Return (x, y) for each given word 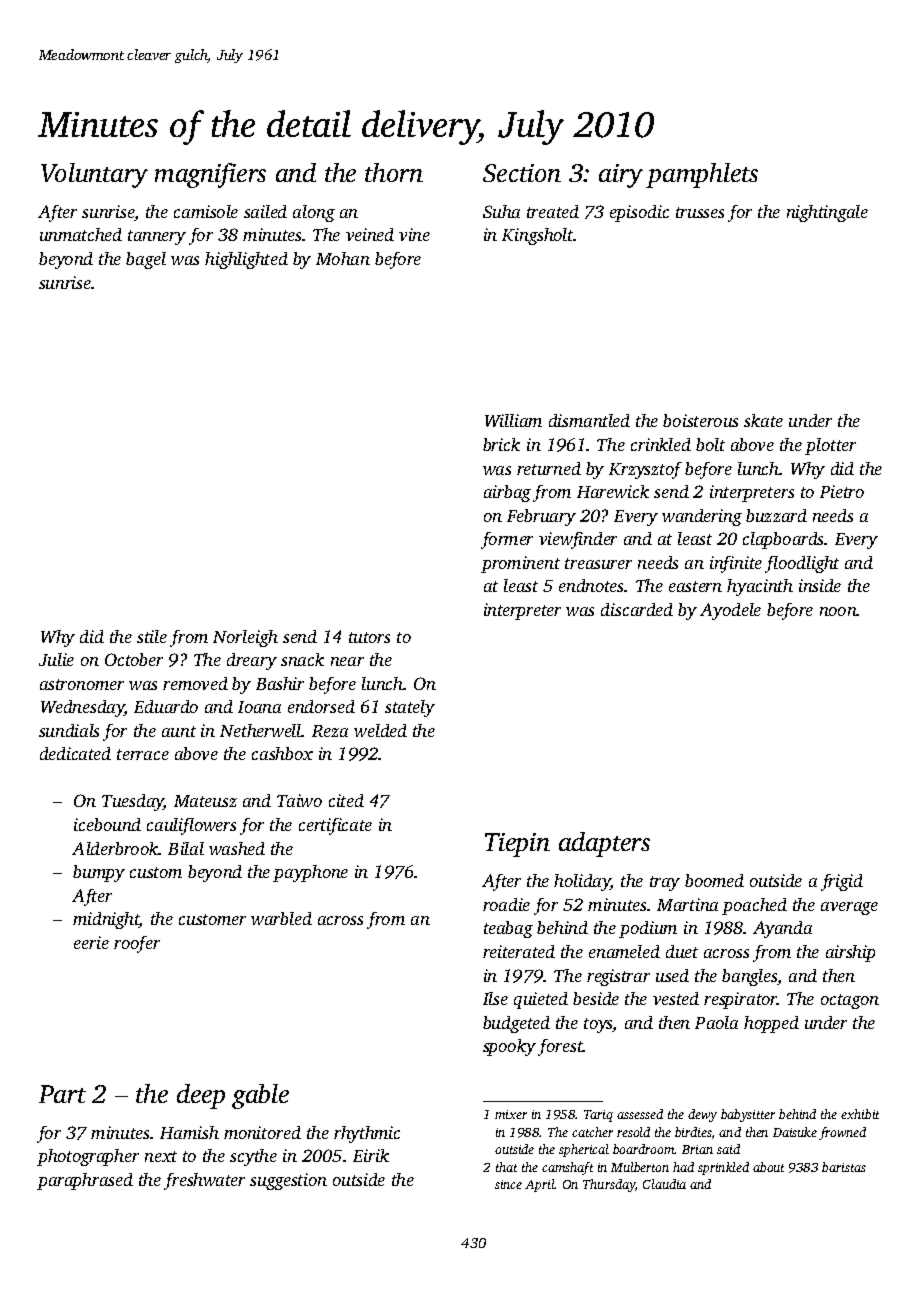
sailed (265, 211)
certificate (335, 826)
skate (763, 420)
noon (838, 611)
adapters (604, 844)
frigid (842, 882)
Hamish (189, 1132)
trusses (700, 212)
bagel (146, 260)
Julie (56, 659)
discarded (637, 609)
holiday (582, 882)
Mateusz (205, 801)
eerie (91, 942)
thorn (394, 172)
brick (501, 444)
